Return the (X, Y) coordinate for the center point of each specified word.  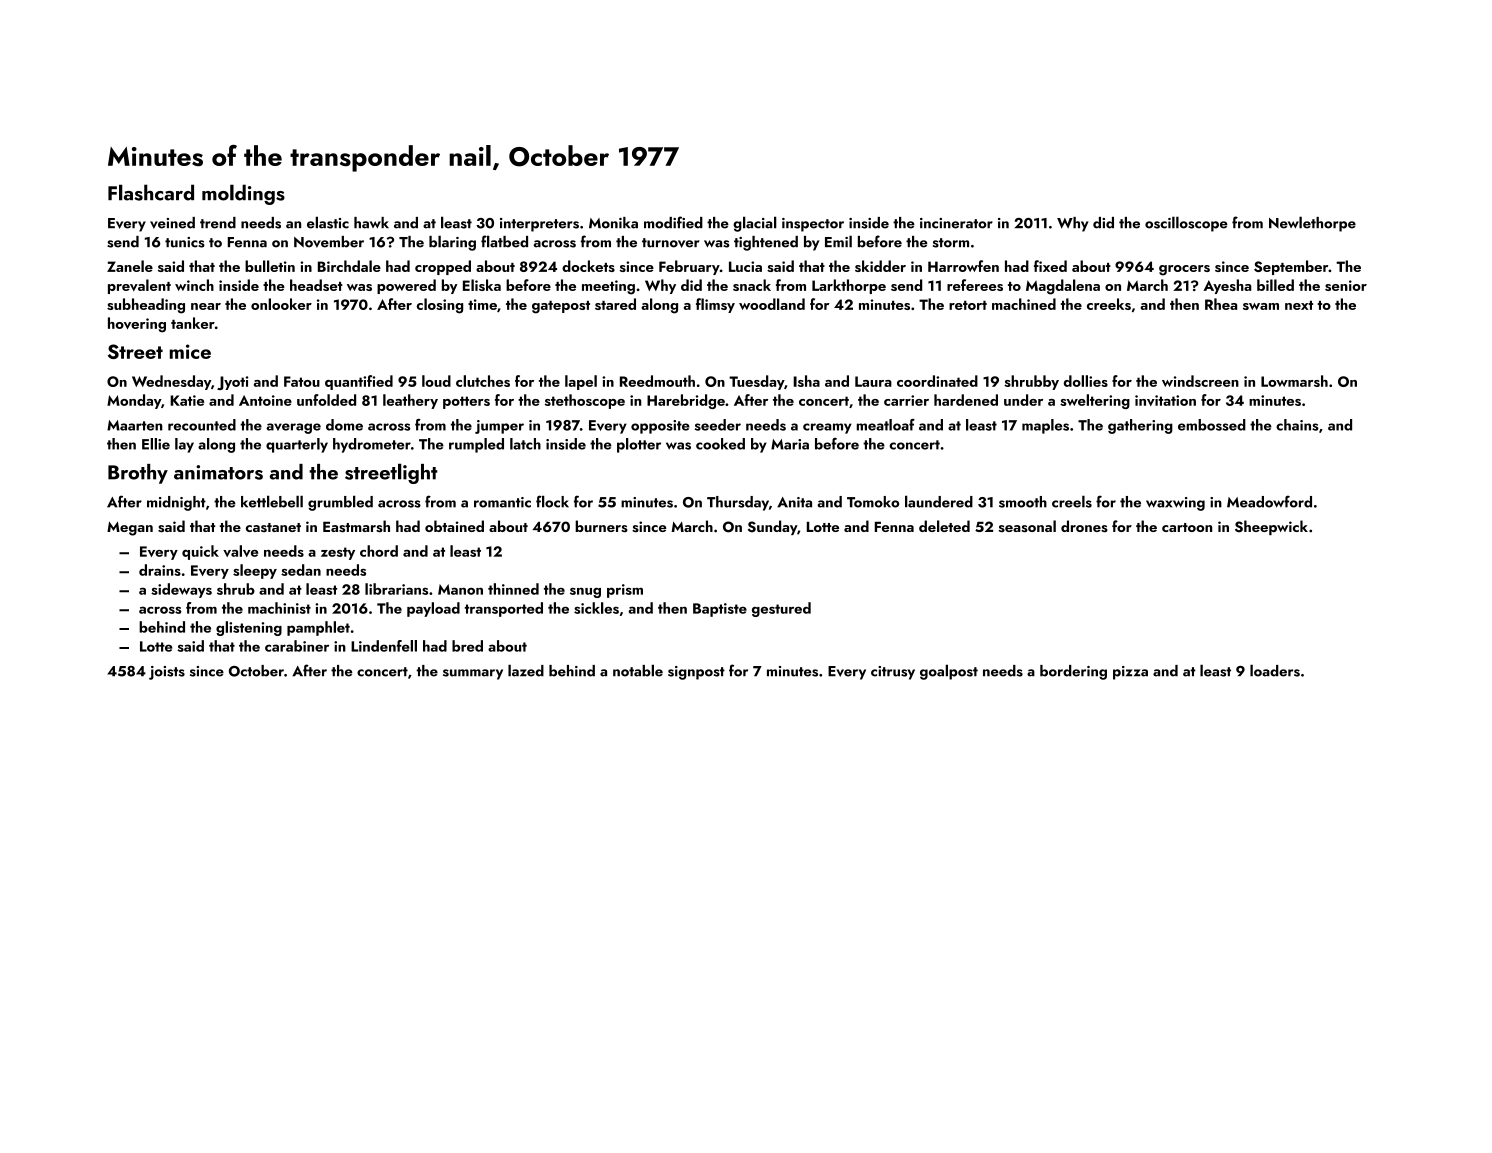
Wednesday (171, 382)
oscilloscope (1186, 224)
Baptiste (720, 610)
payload (433, 609)
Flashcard (151, 192)
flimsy (715, 305)
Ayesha (1227, 286)
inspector (813, 225)
